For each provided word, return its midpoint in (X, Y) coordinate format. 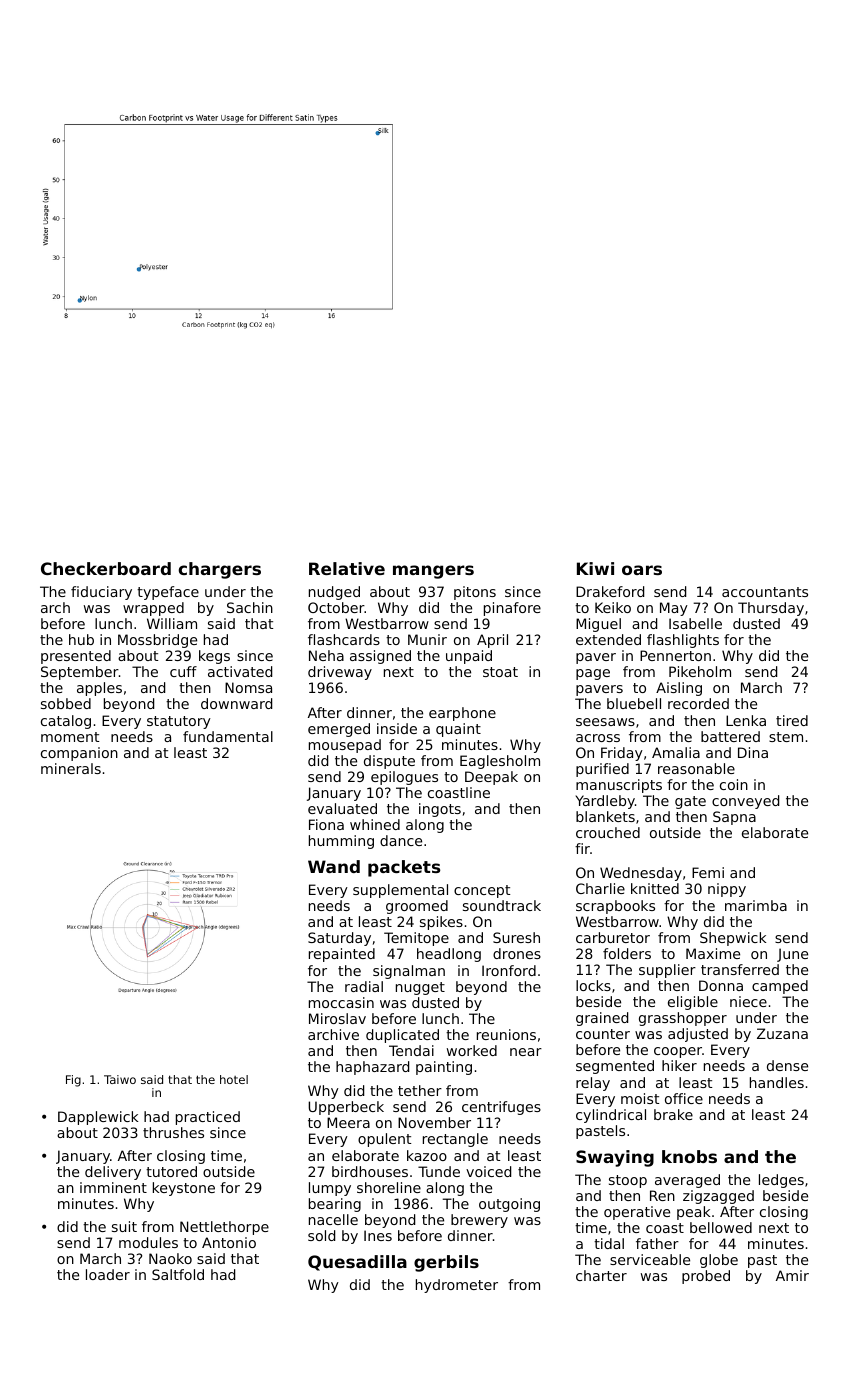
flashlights (683, 641)
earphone (462, 714)
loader (108, 1274)
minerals (71, 768)
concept (482, 891)
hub (81, 639)
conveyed (745, 802)
